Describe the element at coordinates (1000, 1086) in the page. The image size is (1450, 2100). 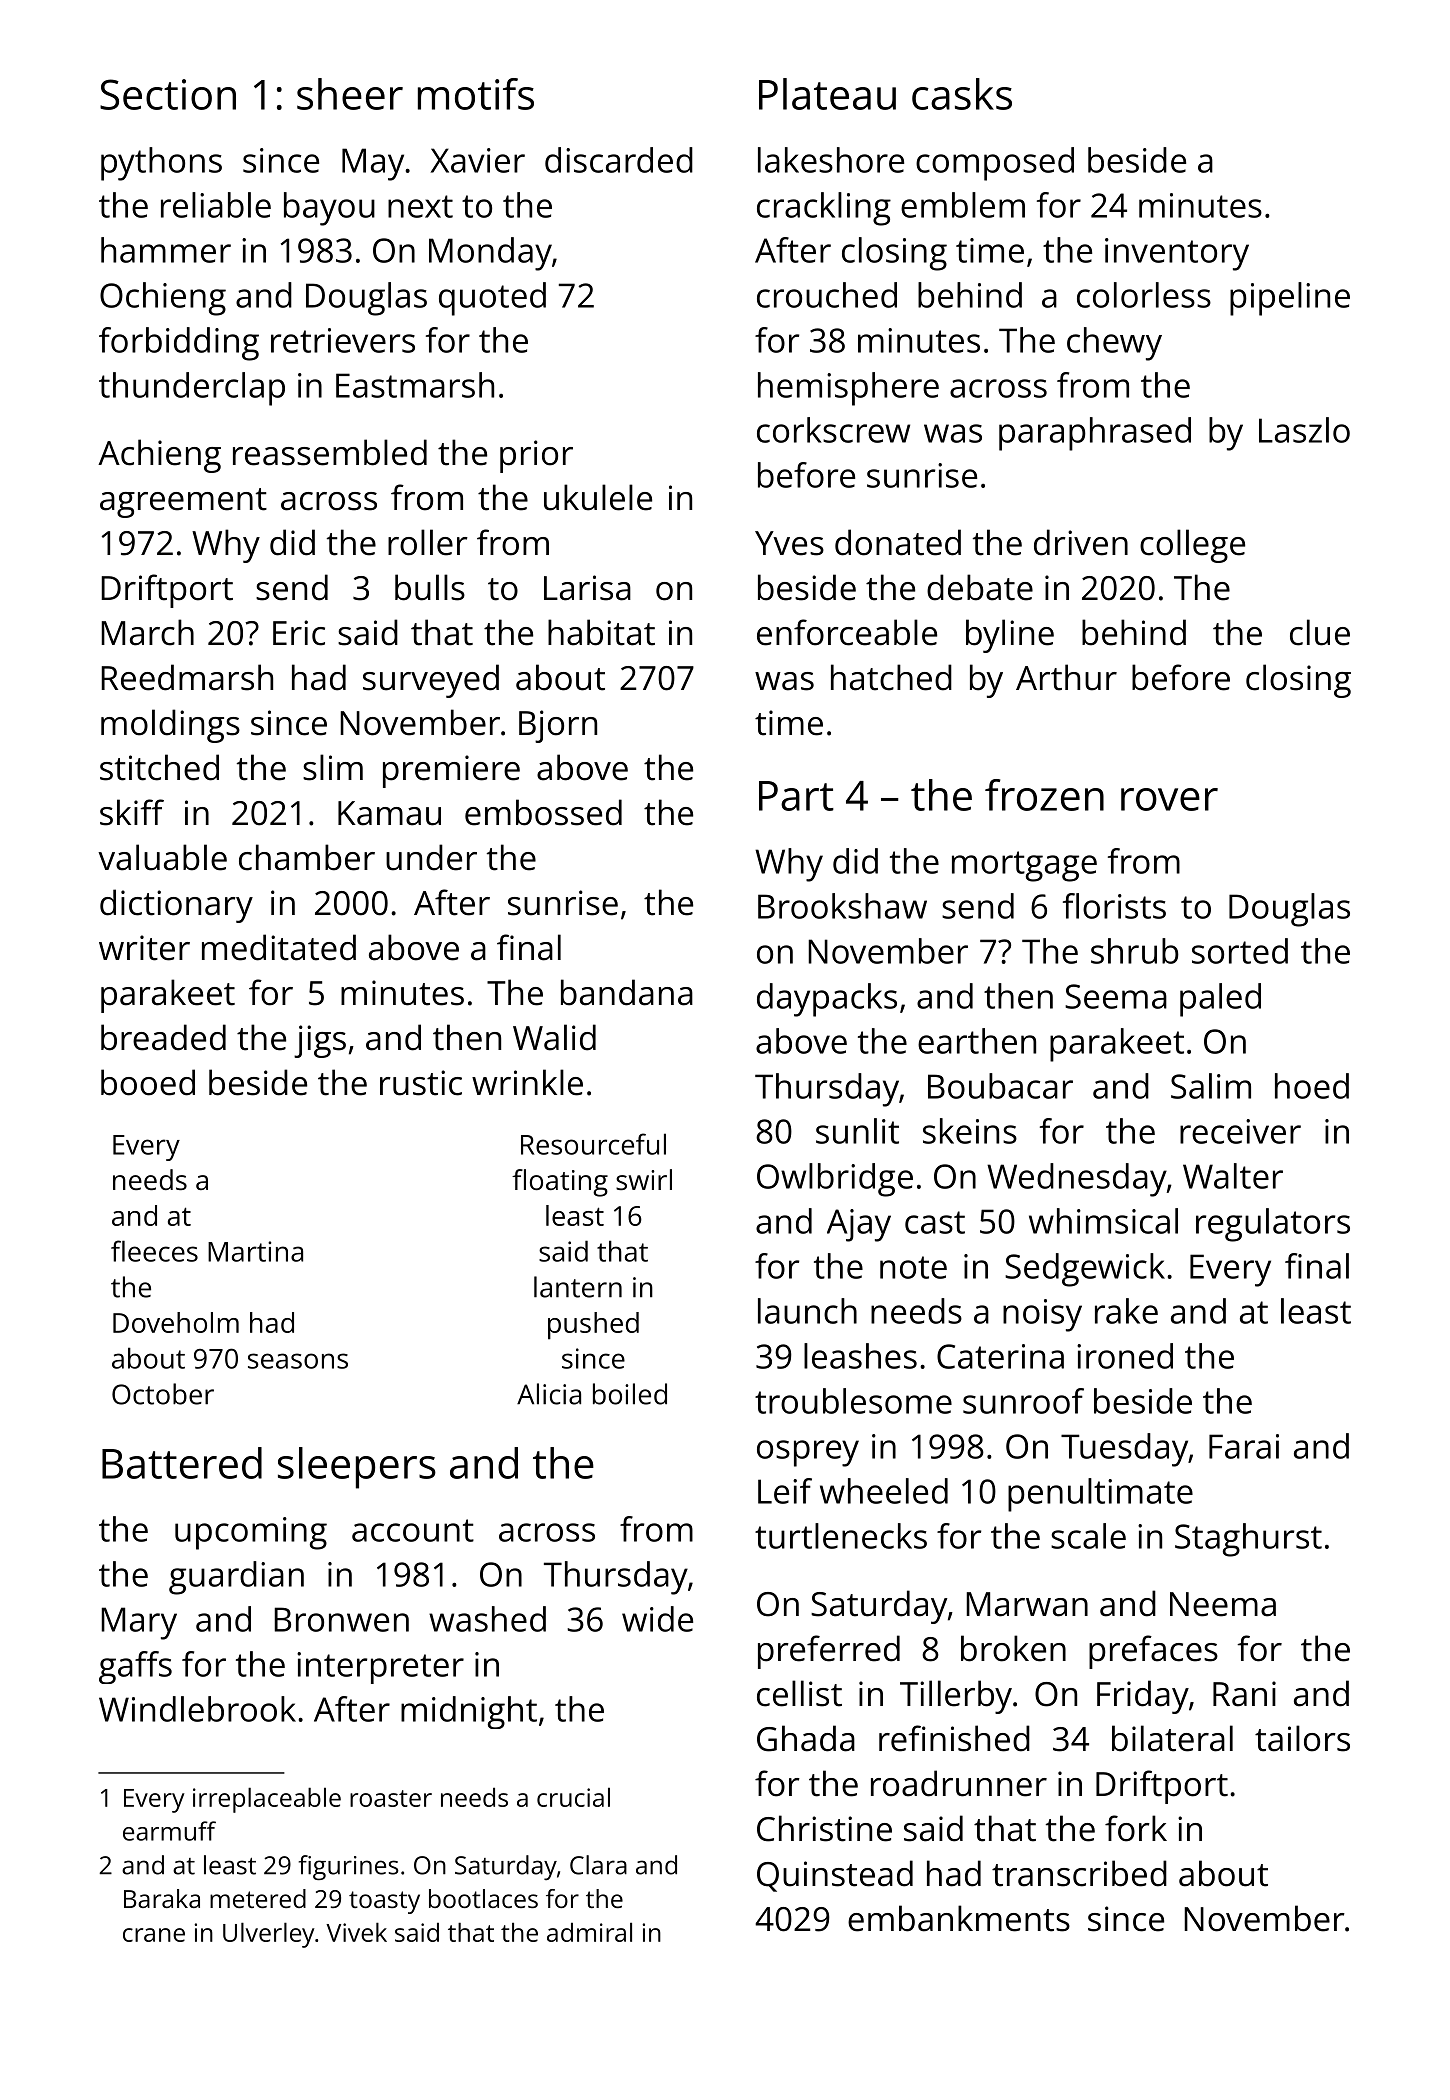
I see `Boubacar` at that location.
